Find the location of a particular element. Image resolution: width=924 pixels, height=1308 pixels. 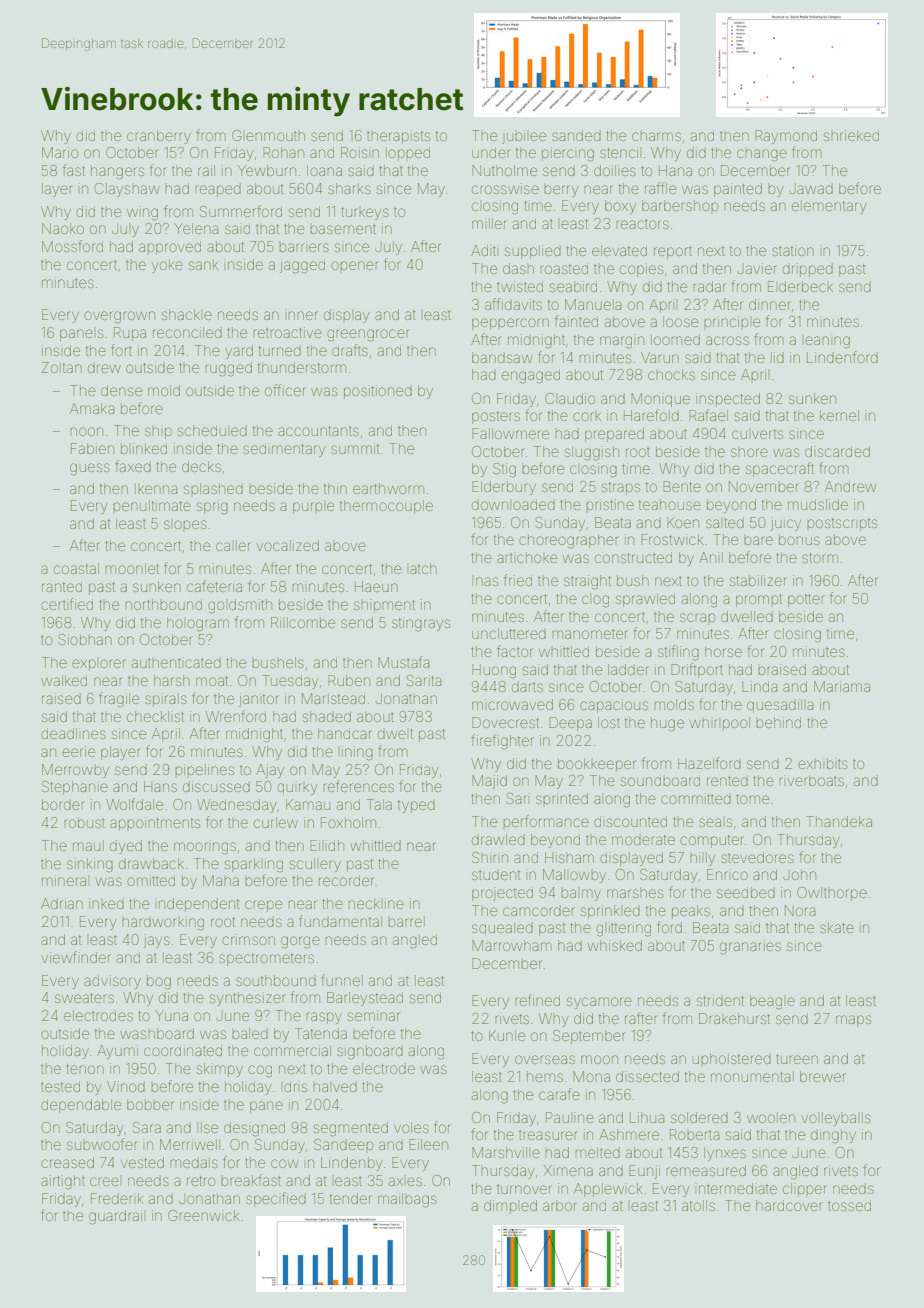

huge is located at coordinates (667, 724).
